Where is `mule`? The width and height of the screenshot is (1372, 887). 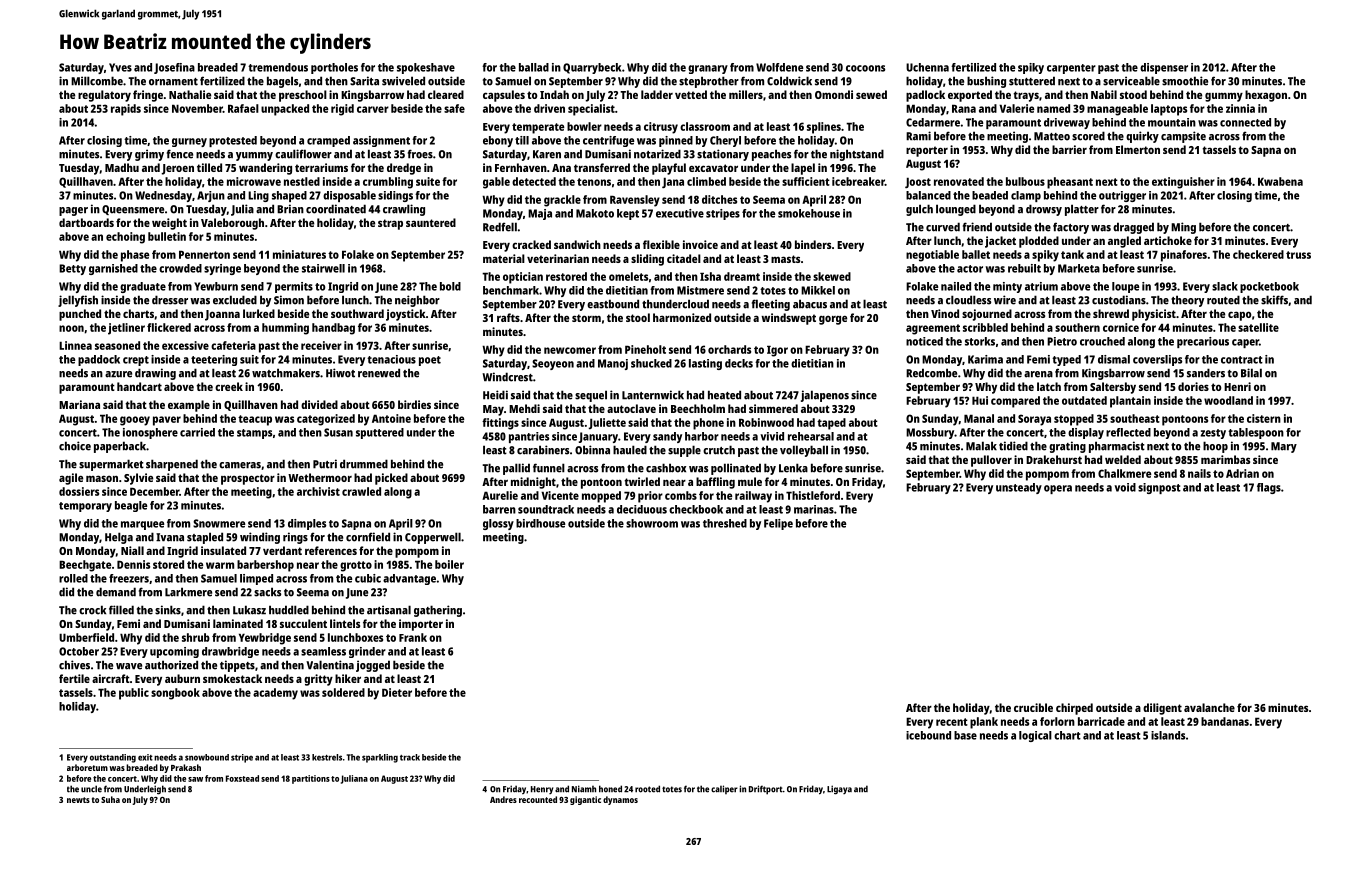
mule is located at coordinates (750, 481).
